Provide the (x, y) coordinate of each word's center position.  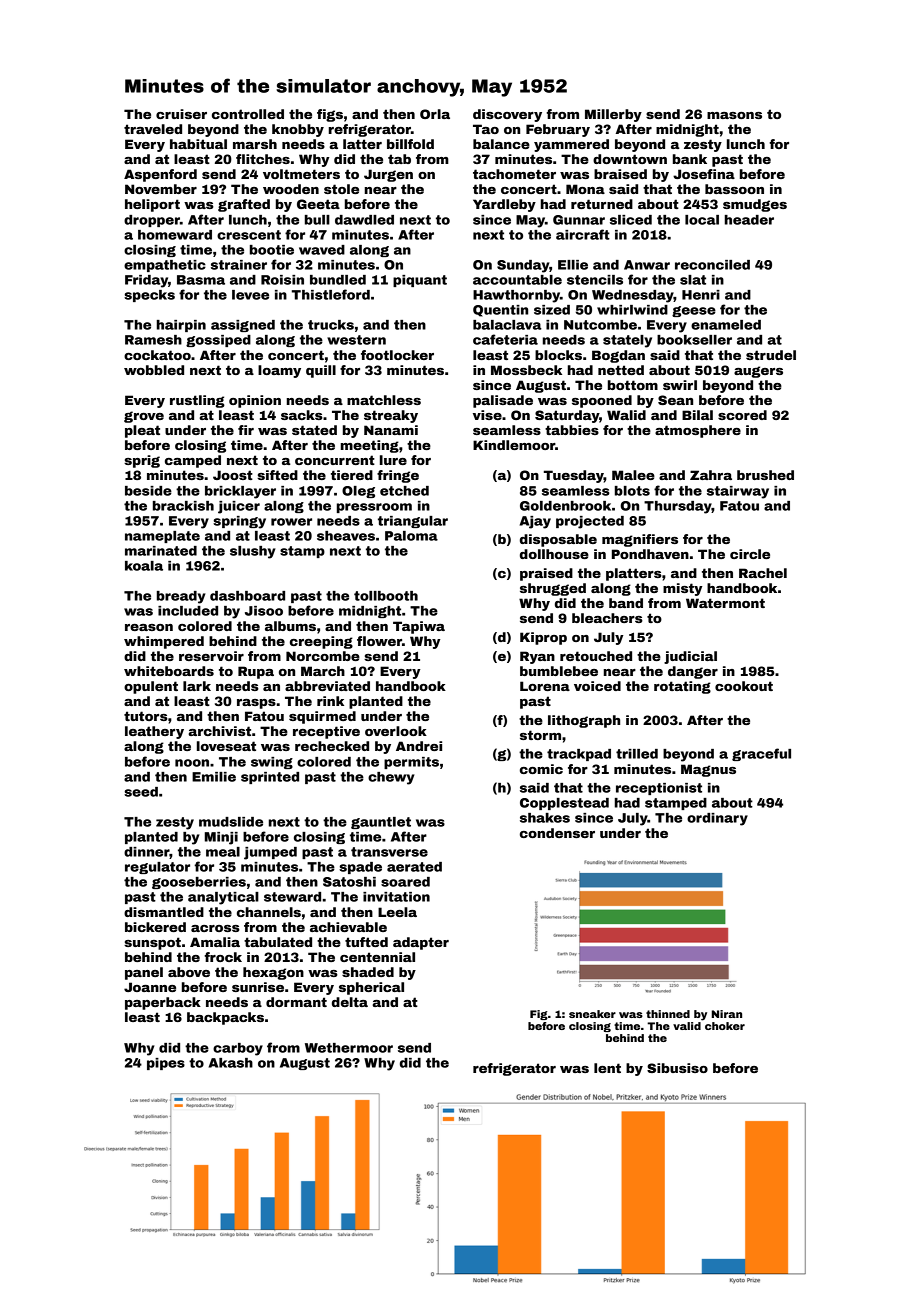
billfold (410, 144)
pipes (166, 1064)
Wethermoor (349, 1048)
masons (734, 115)
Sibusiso (677, 1068)
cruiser (181, 114)
